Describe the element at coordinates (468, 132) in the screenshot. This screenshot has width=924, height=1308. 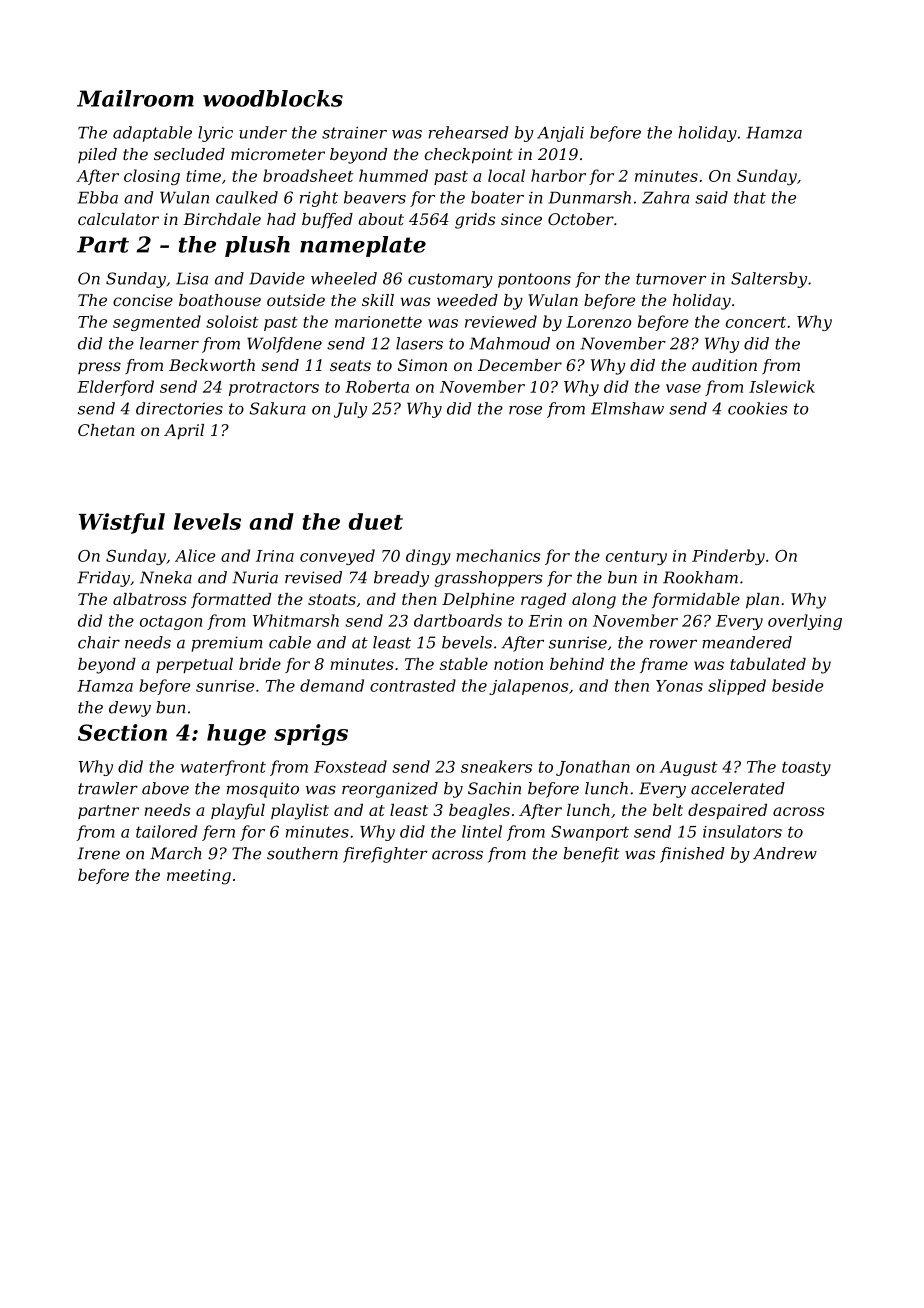
I see `rehearsed` at that location.
